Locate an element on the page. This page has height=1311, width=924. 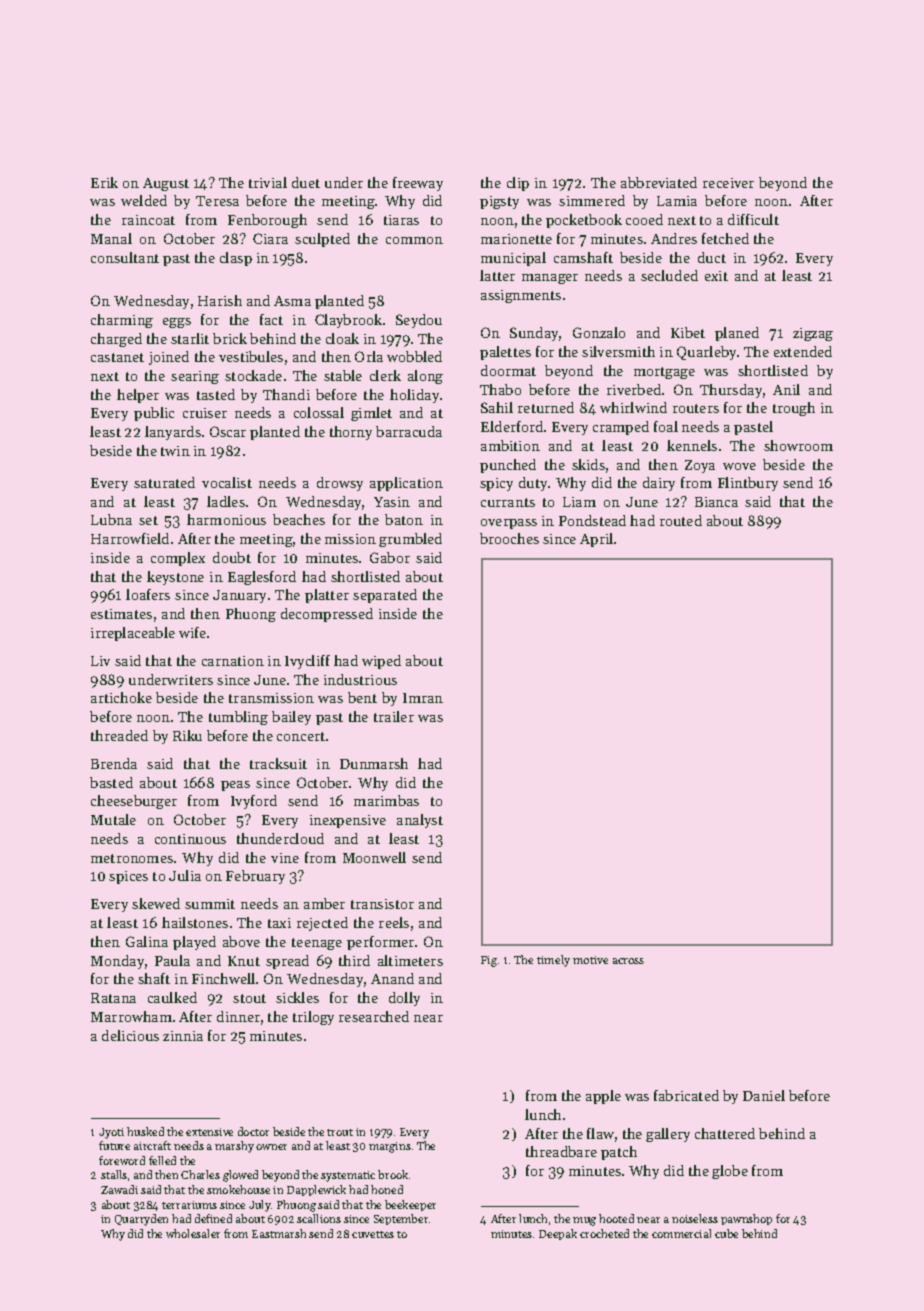
cube is located at coordinates (726, 1233).
